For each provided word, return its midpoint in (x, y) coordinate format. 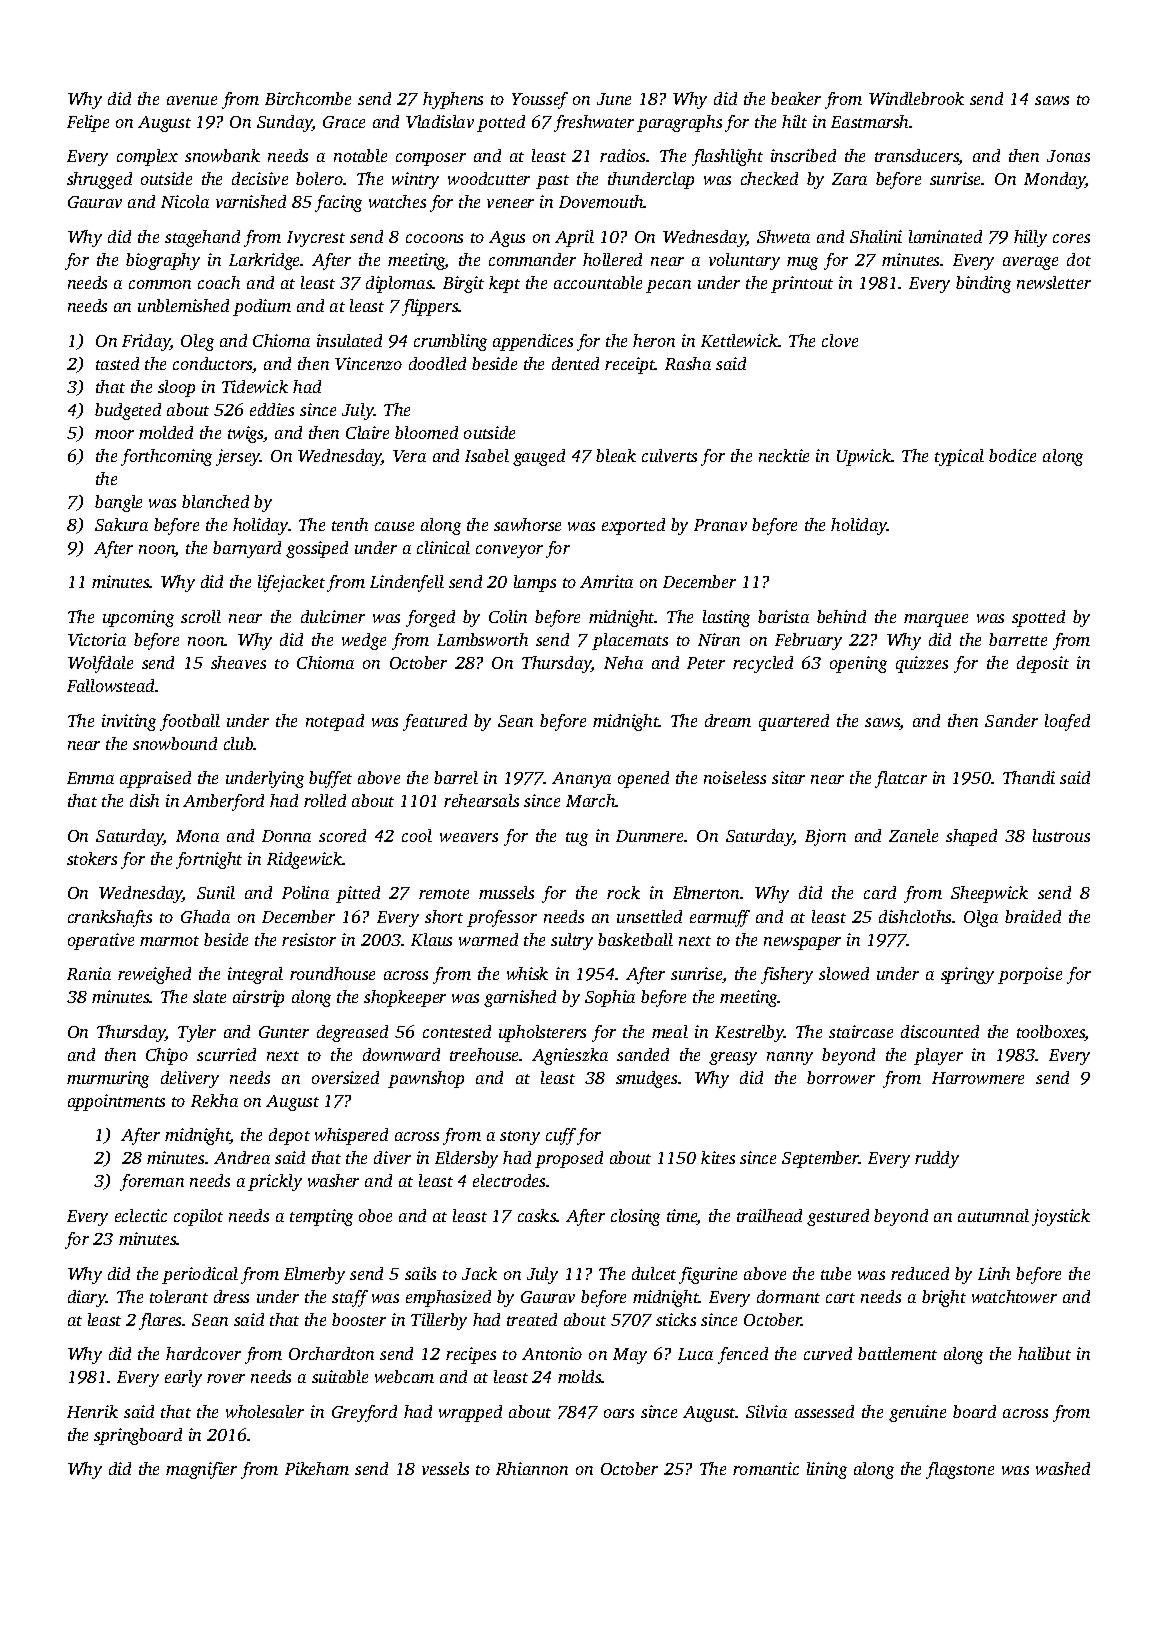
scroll (201, 616)
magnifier (201, 1470)
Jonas (1068, 156)
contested (457, 1031)
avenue (192, 100)
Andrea (242, 1157)
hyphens (453, 100)
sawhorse (527, 524)
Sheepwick (989, 894)
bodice (1012, 455)
